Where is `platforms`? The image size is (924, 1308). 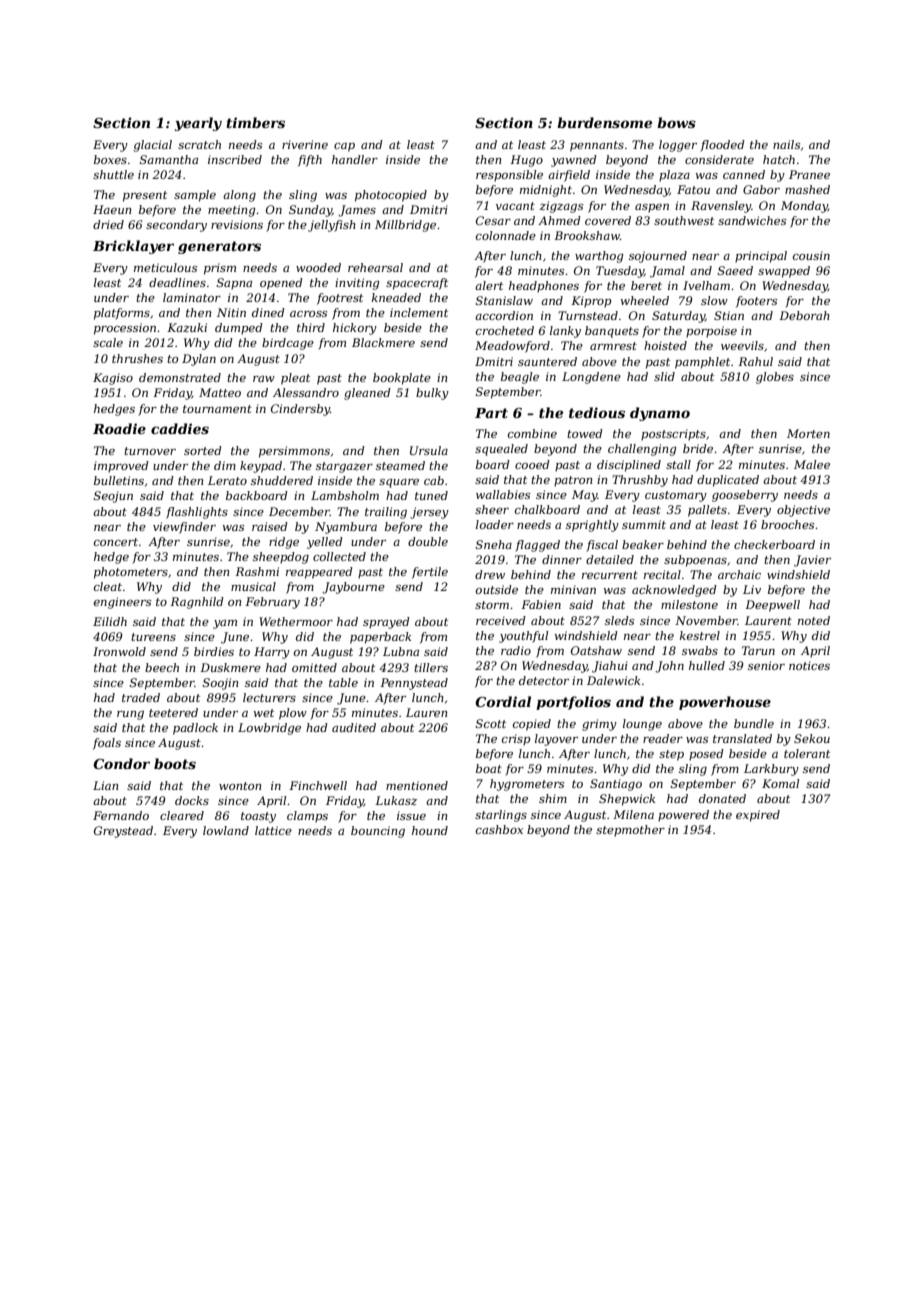 platforms is located at coordinates (122, 314).
